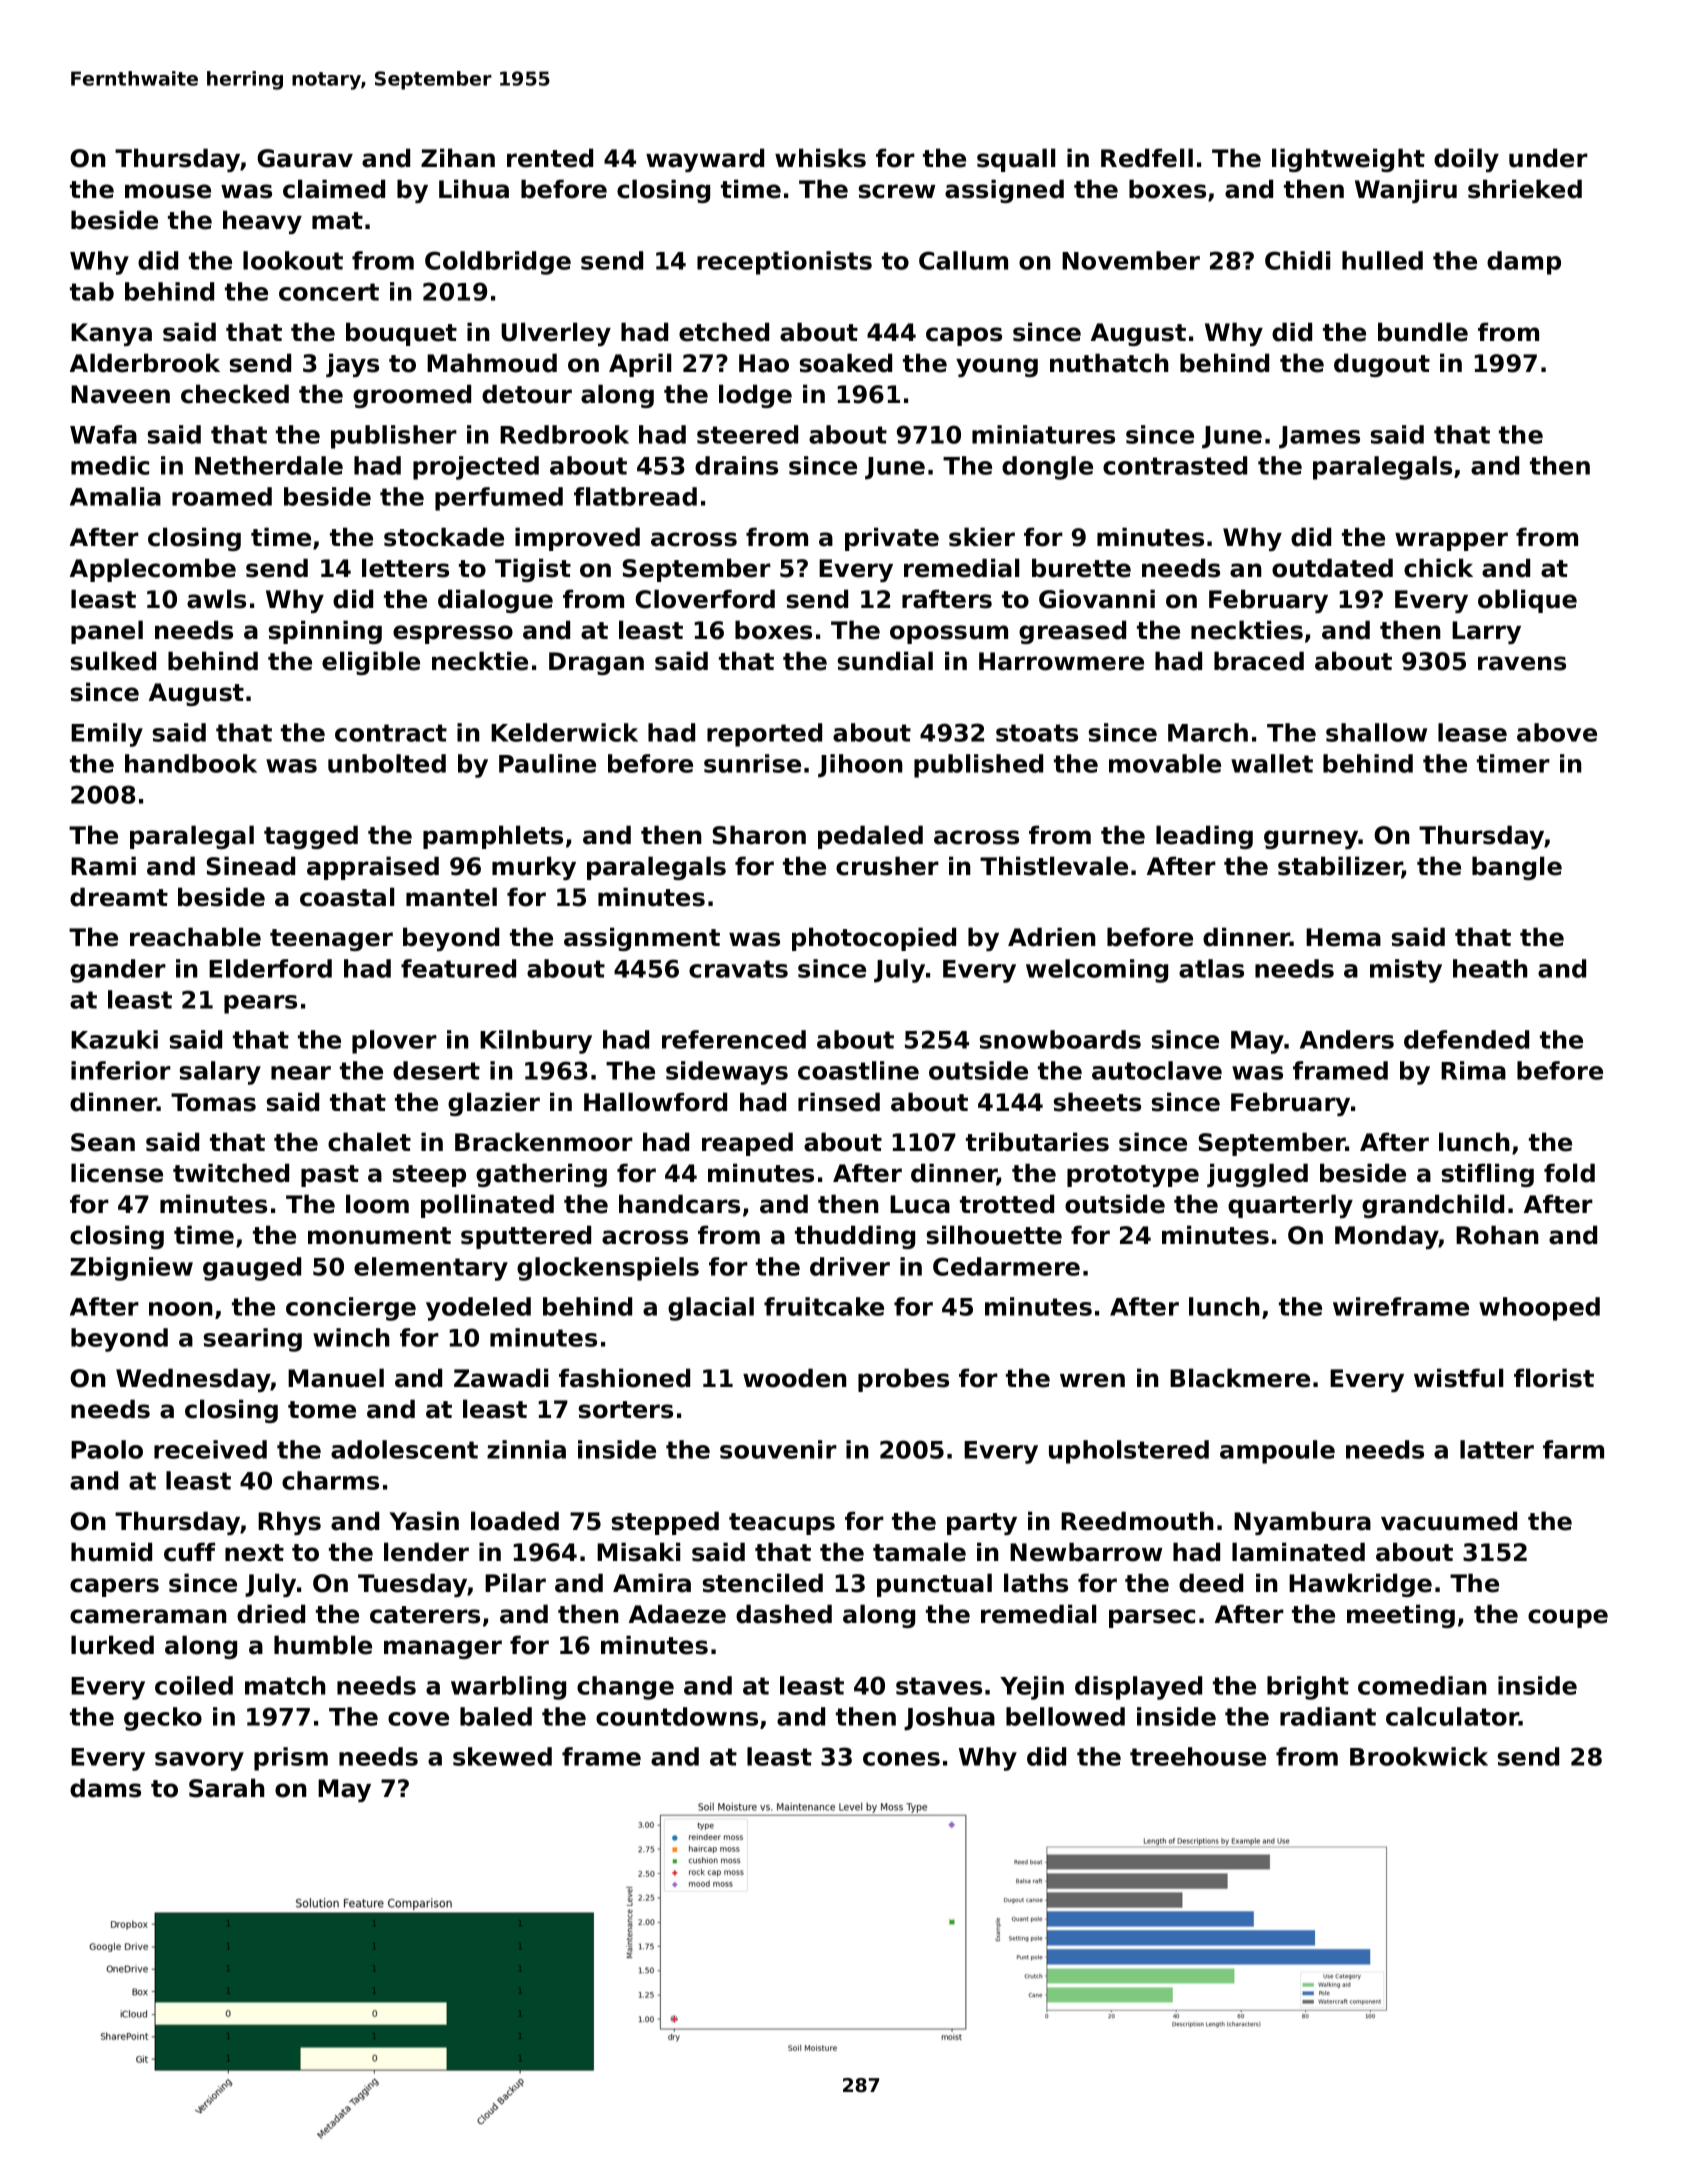 Image resolution: width=1683 pixels, height=2178 pixels. Describe the element at coordinates (330, 1480) in the page. I see `charms` at that location.
